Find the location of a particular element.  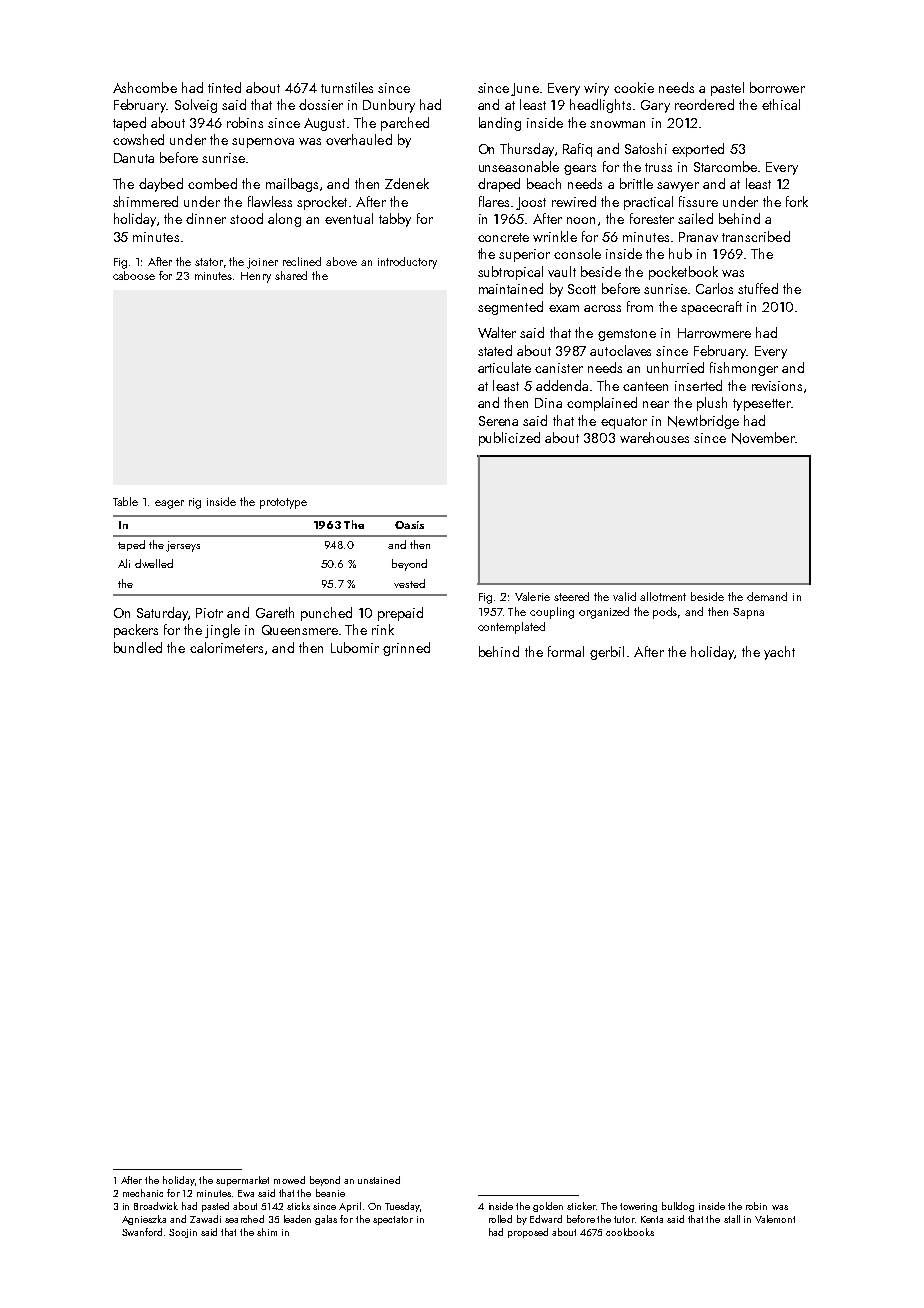

caboose is located at coordinates (134, 275).
